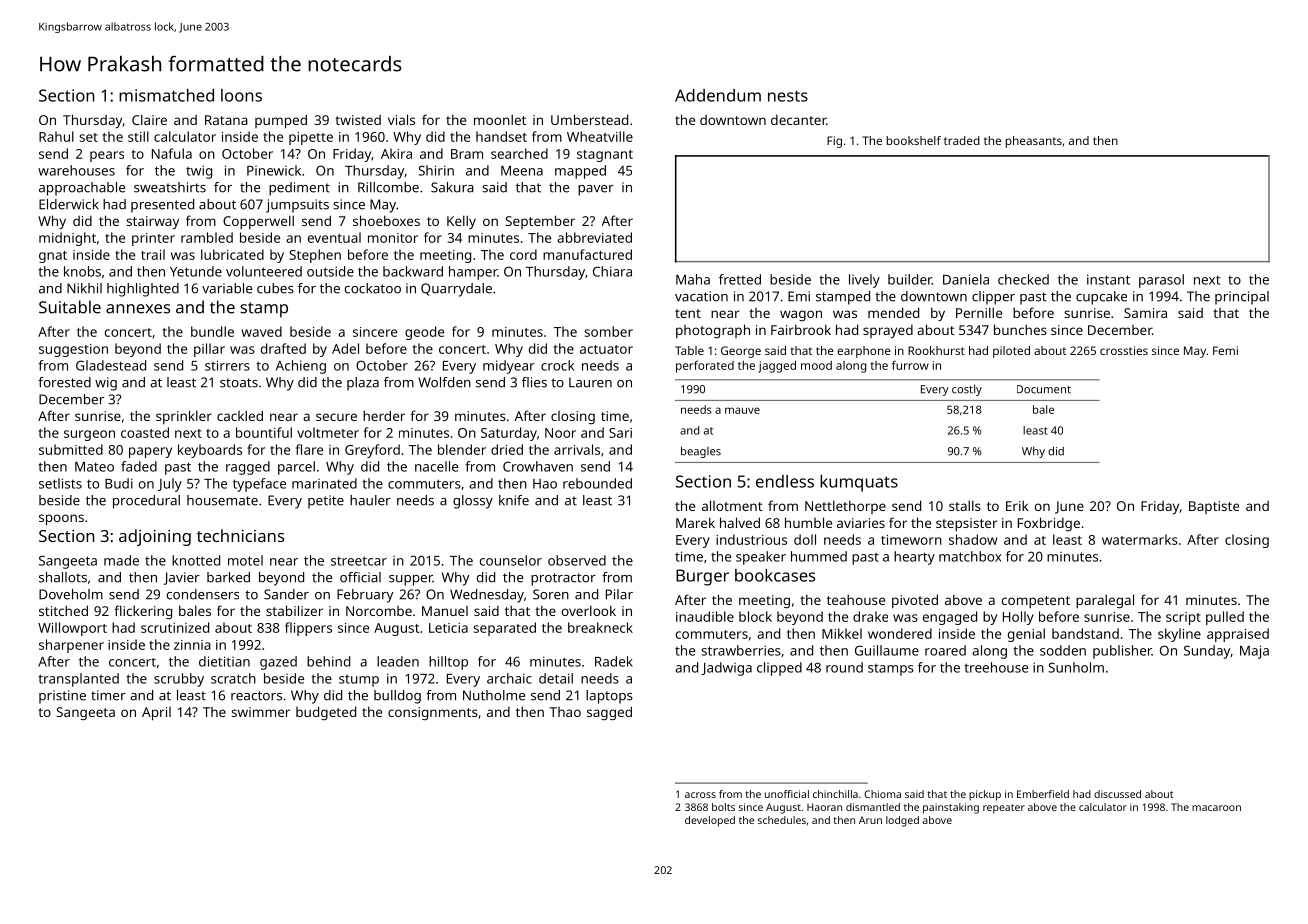 The height and width of the page is (924, 1308). What do you see at coordinates (1161, 281) in the page?
I see `parasol` at bounding box center [1161, 281].
